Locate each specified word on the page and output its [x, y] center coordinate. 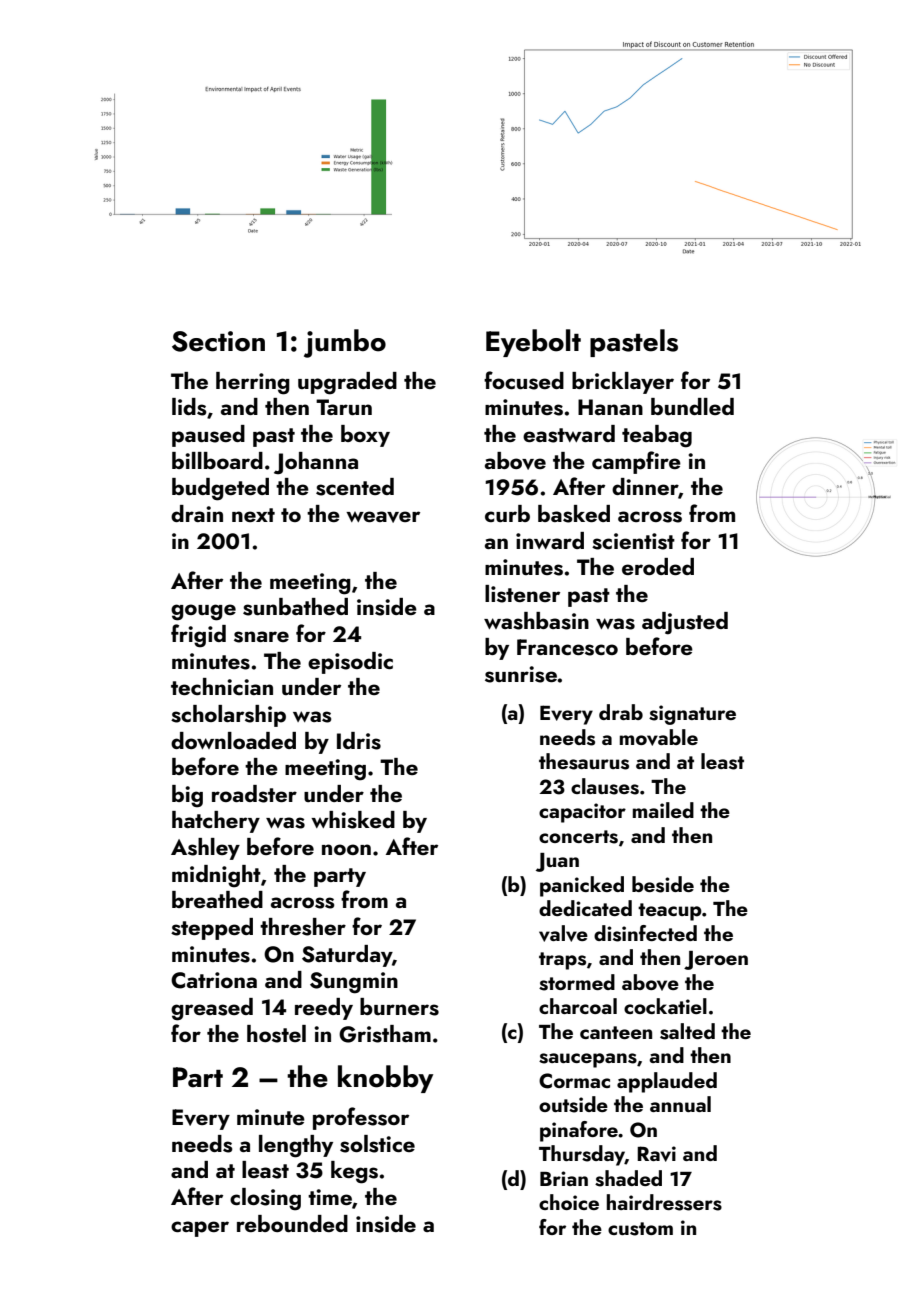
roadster [254, 794]
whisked [353, 820]
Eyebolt [533, 343]
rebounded [292, 1223]
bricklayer [623, 383]
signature [692, 715]
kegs [354, 1172]
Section [218, 341]
